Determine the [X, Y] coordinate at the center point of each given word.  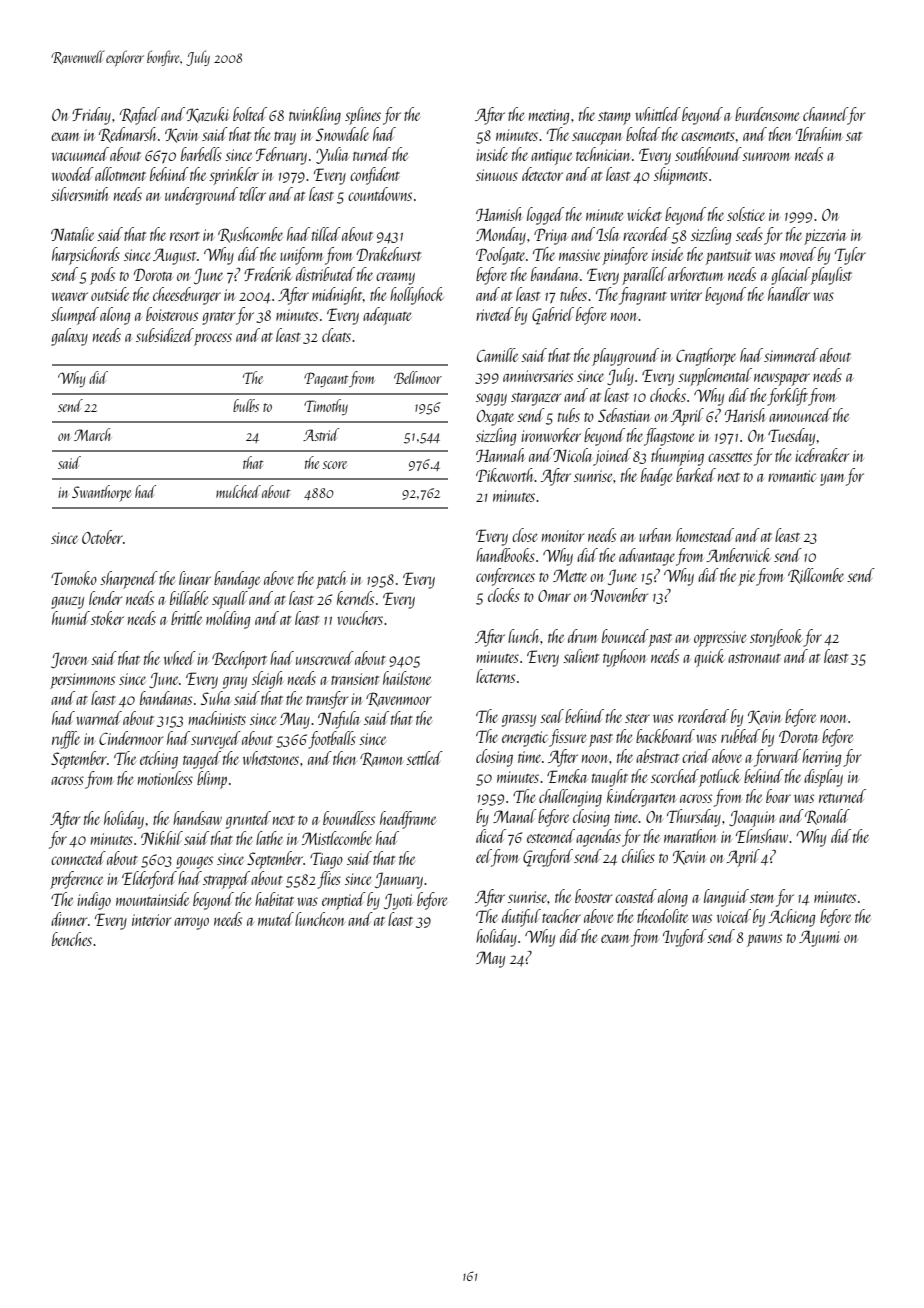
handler [789, 294]
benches [72, 939]
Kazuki [207, 115]
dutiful [521, 918]
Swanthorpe [101, 493]
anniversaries [538, 376]
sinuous [497, 175]
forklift [788, 397]
